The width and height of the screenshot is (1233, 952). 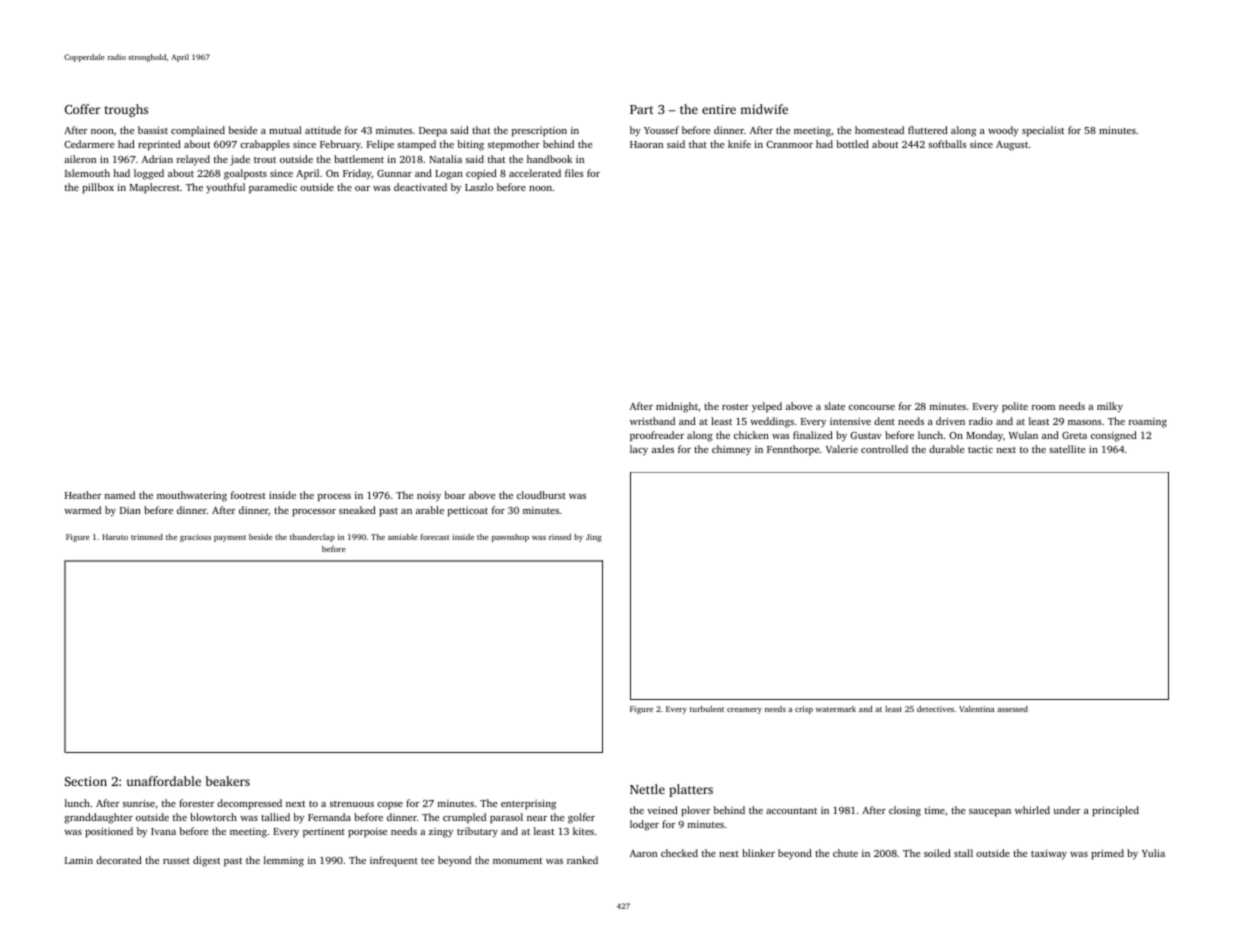 I want to click on controlled, so click(x=884, y=449).
